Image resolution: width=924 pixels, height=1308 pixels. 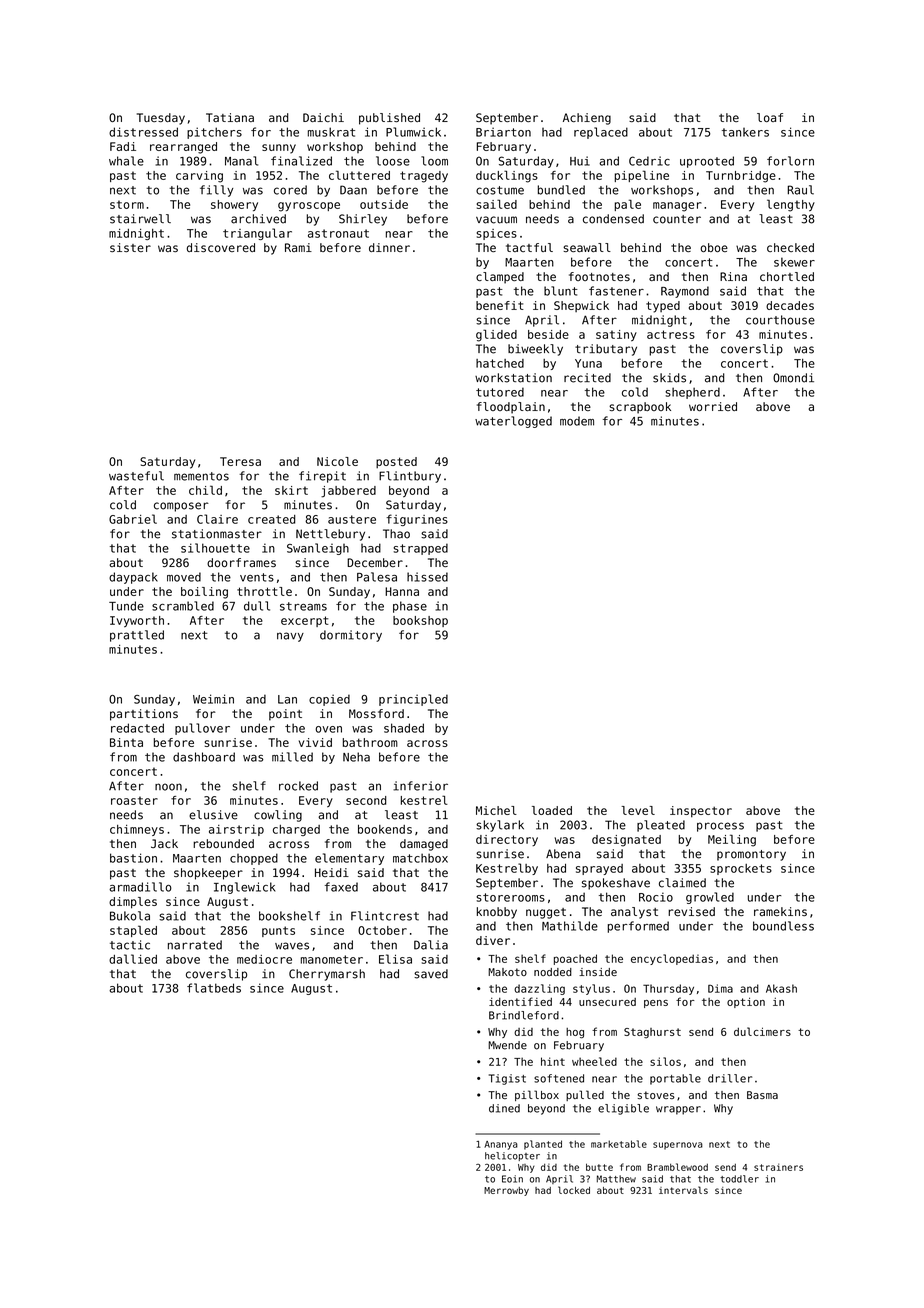 I want to click on poached, so click(x=575, y=959).
